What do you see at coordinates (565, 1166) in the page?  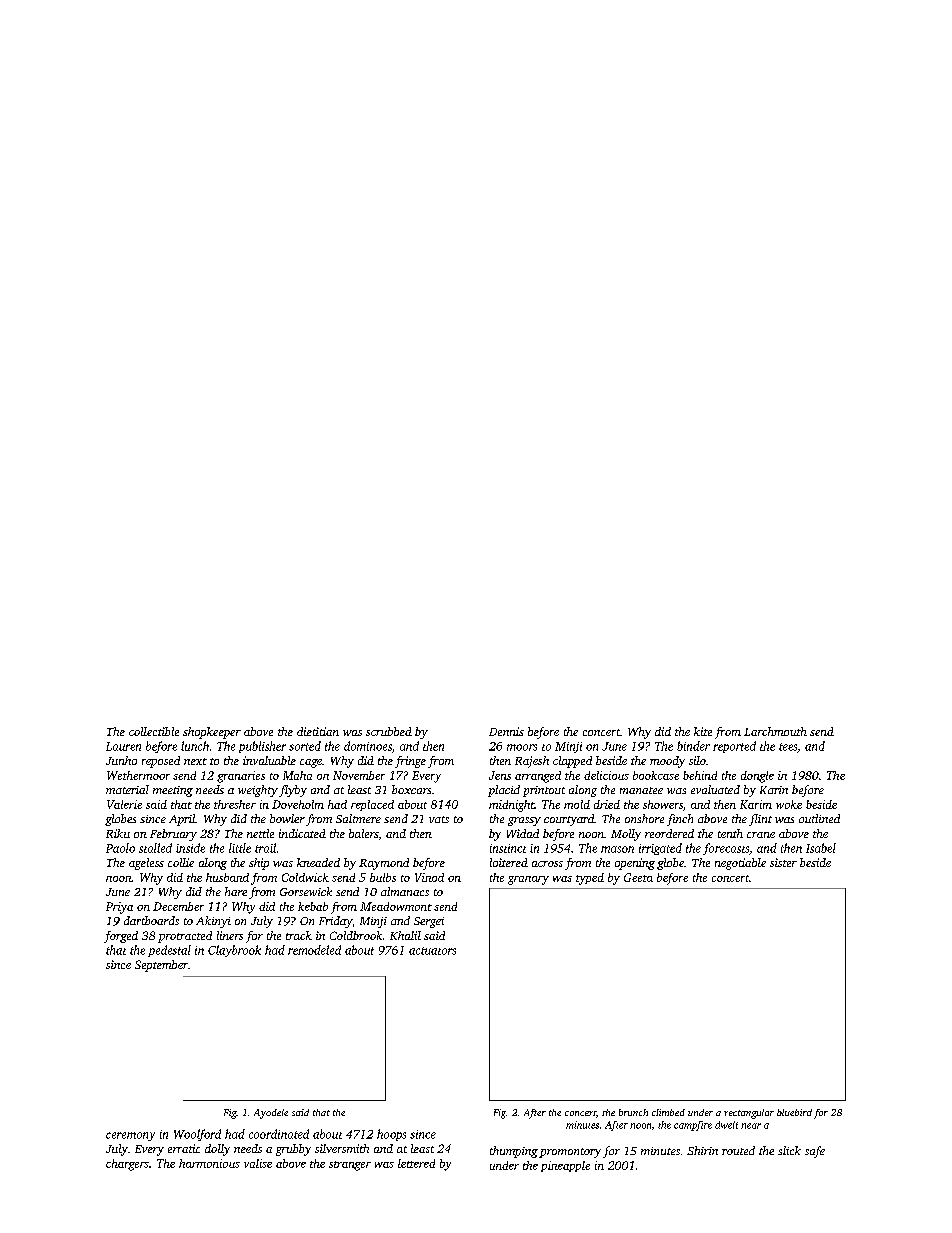 I see `pineapple` at bounding box center [565, 1166].
